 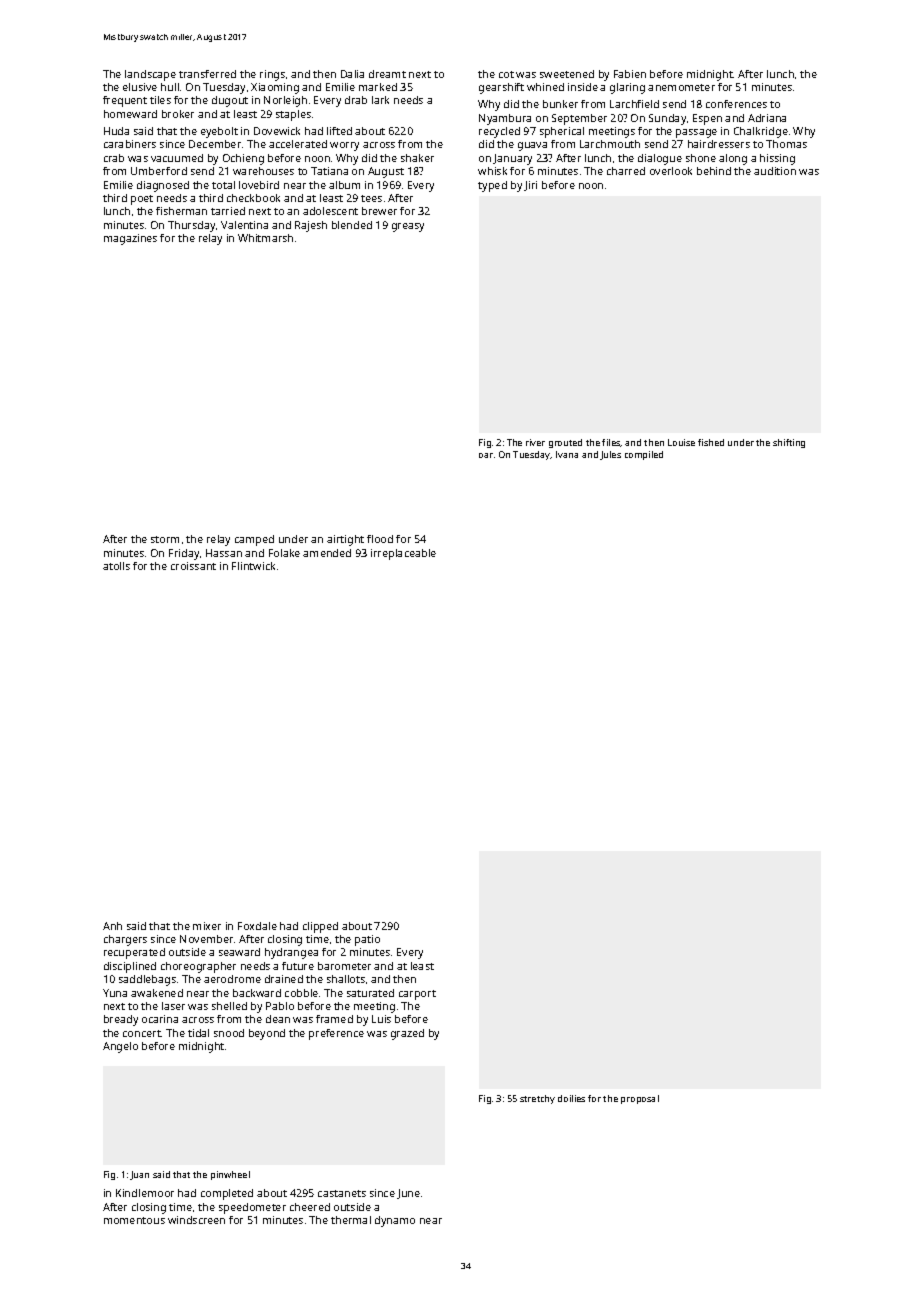 I want to click on doilies, so click(x=571, y=1098).
